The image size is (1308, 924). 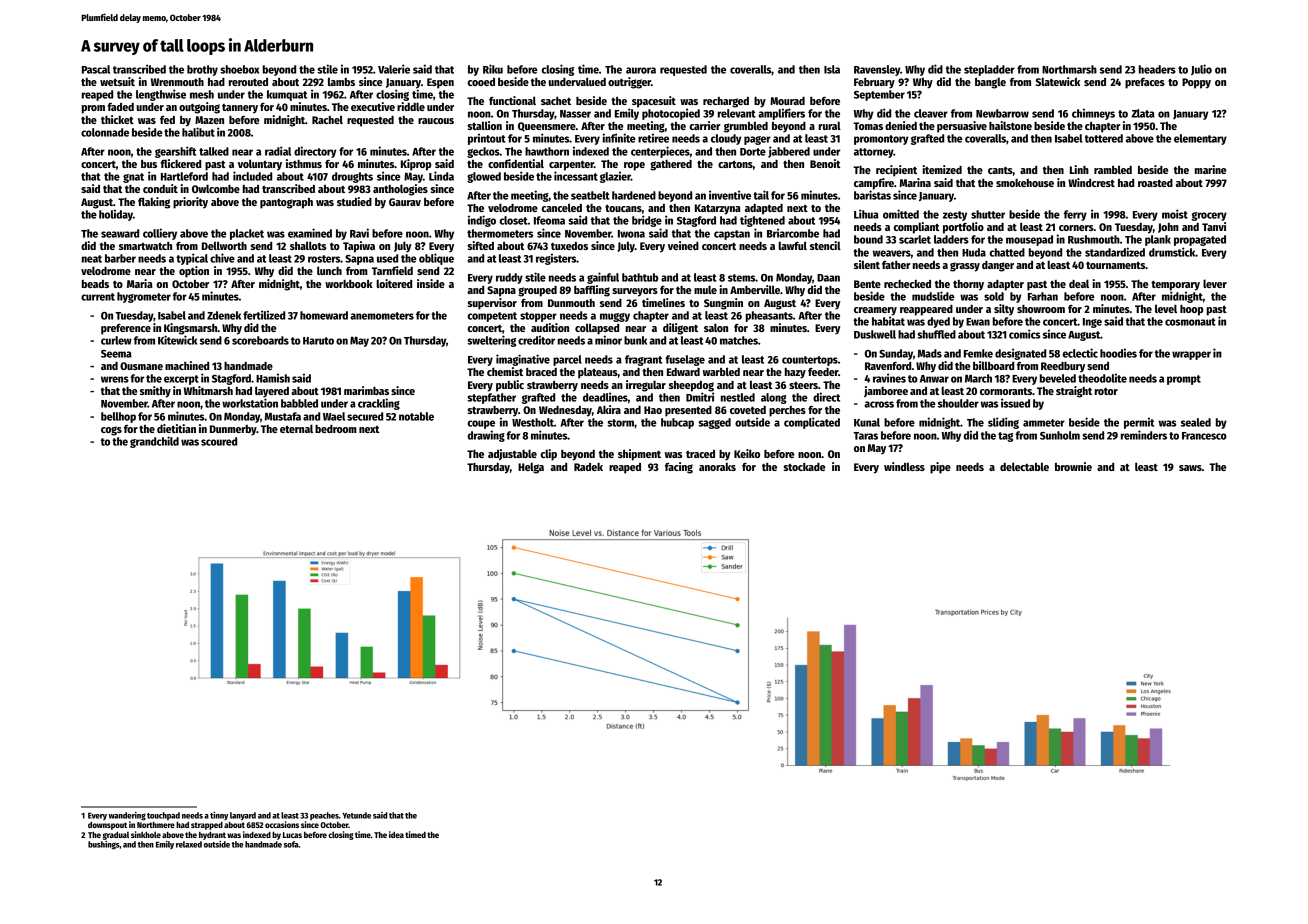 I want to click on scoured, so click(x=219, y=441).
